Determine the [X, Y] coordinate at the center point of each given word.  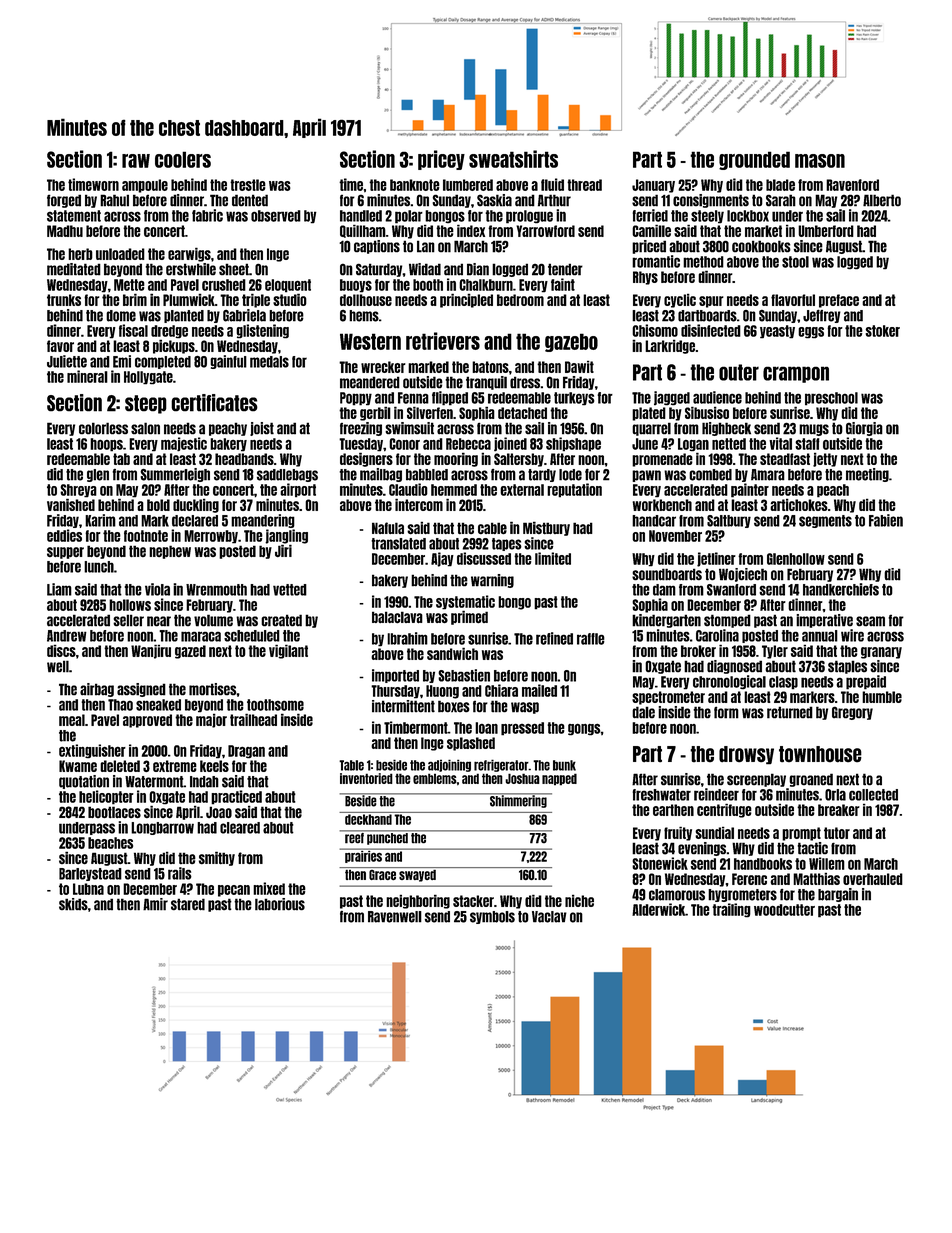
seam [870, 621]
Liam [59, 589]
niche [579, 901]
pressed [522, 729]
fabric [207, 215]
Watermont [154, 782]
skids [73, 904]
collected [873, 795]
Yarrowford [545, 231]
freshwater [661, 795]
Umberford [826, 231]
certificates [214, 403]
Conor [404, 444]
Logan [693, 444]
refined [554, 638]
